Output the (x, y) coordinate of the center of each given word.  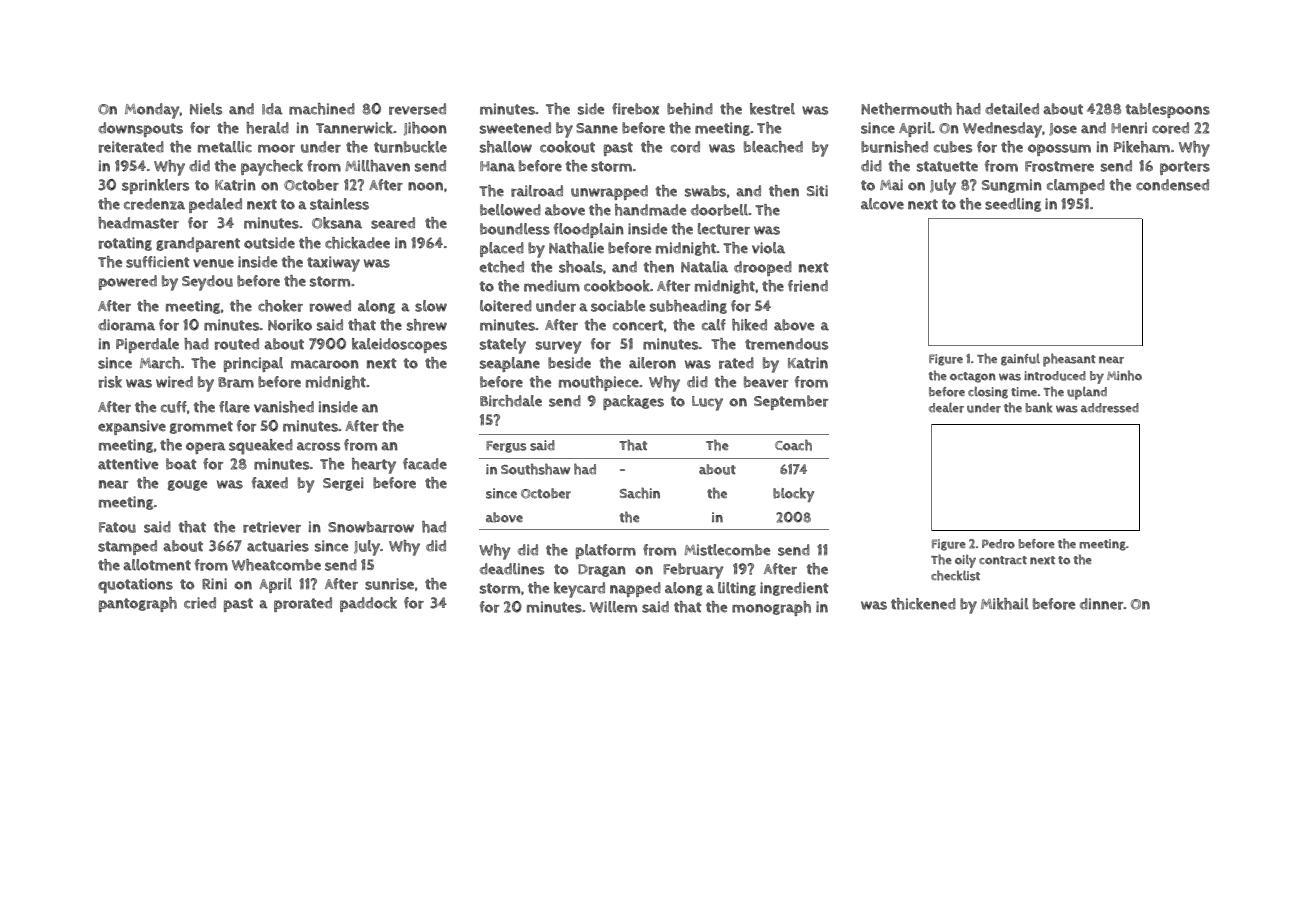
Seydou (207, 283)
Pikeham (1142, 147)
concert (638, 325)
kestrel (772, 109)
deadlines (512, 569)
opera (206, 448)
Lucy (707, 403)
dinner (1102, 604)
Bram (236, 382)
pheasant (1069, 360)
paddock (368, 604)
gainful (1020, 359)
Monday (152, 111)
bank (1039, 407)
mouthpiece (599, 383)
